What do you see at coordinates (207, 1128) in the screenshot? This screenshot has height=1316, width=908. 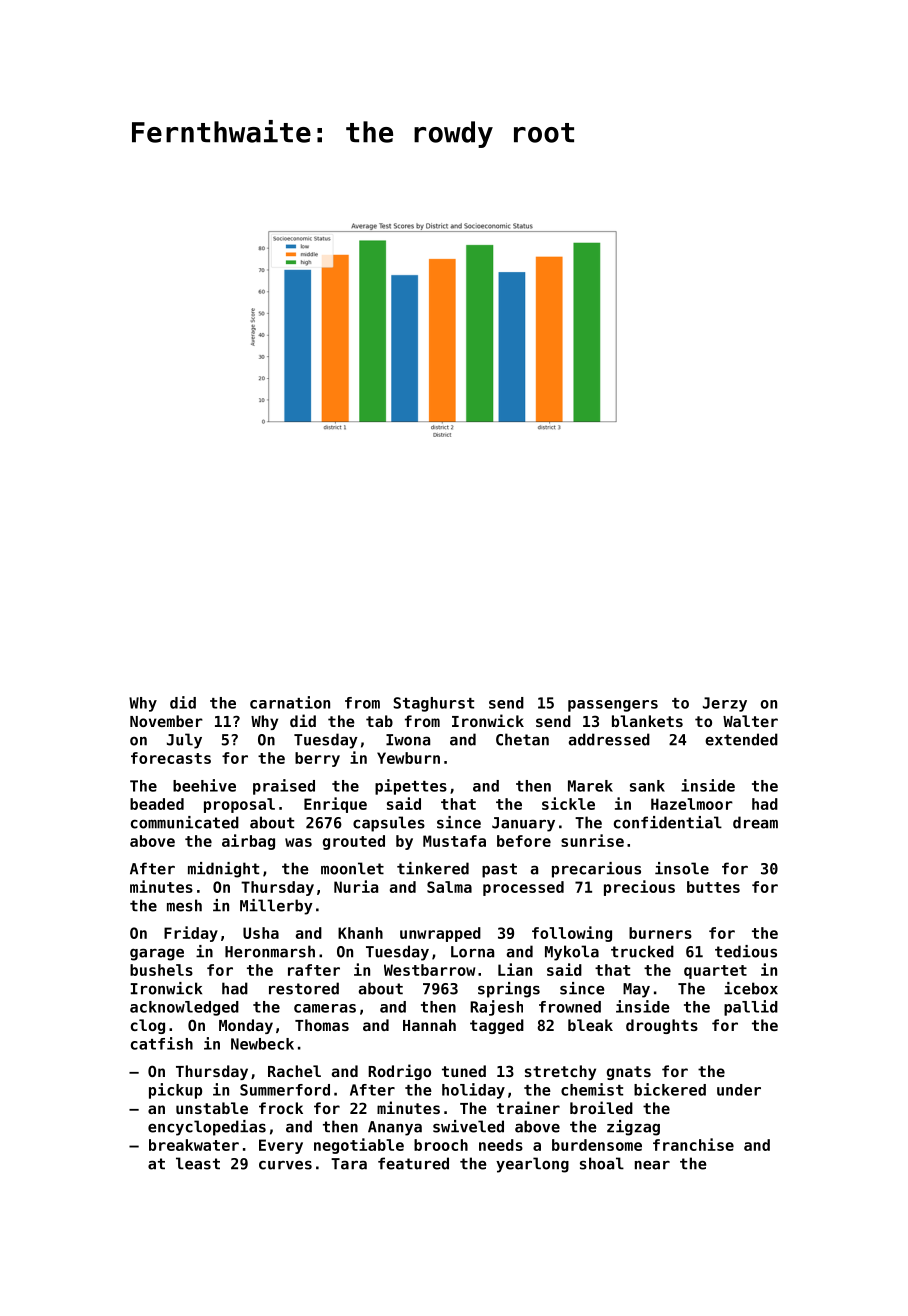 I see `encyclopedias` at bounding box center [207, 1128].
